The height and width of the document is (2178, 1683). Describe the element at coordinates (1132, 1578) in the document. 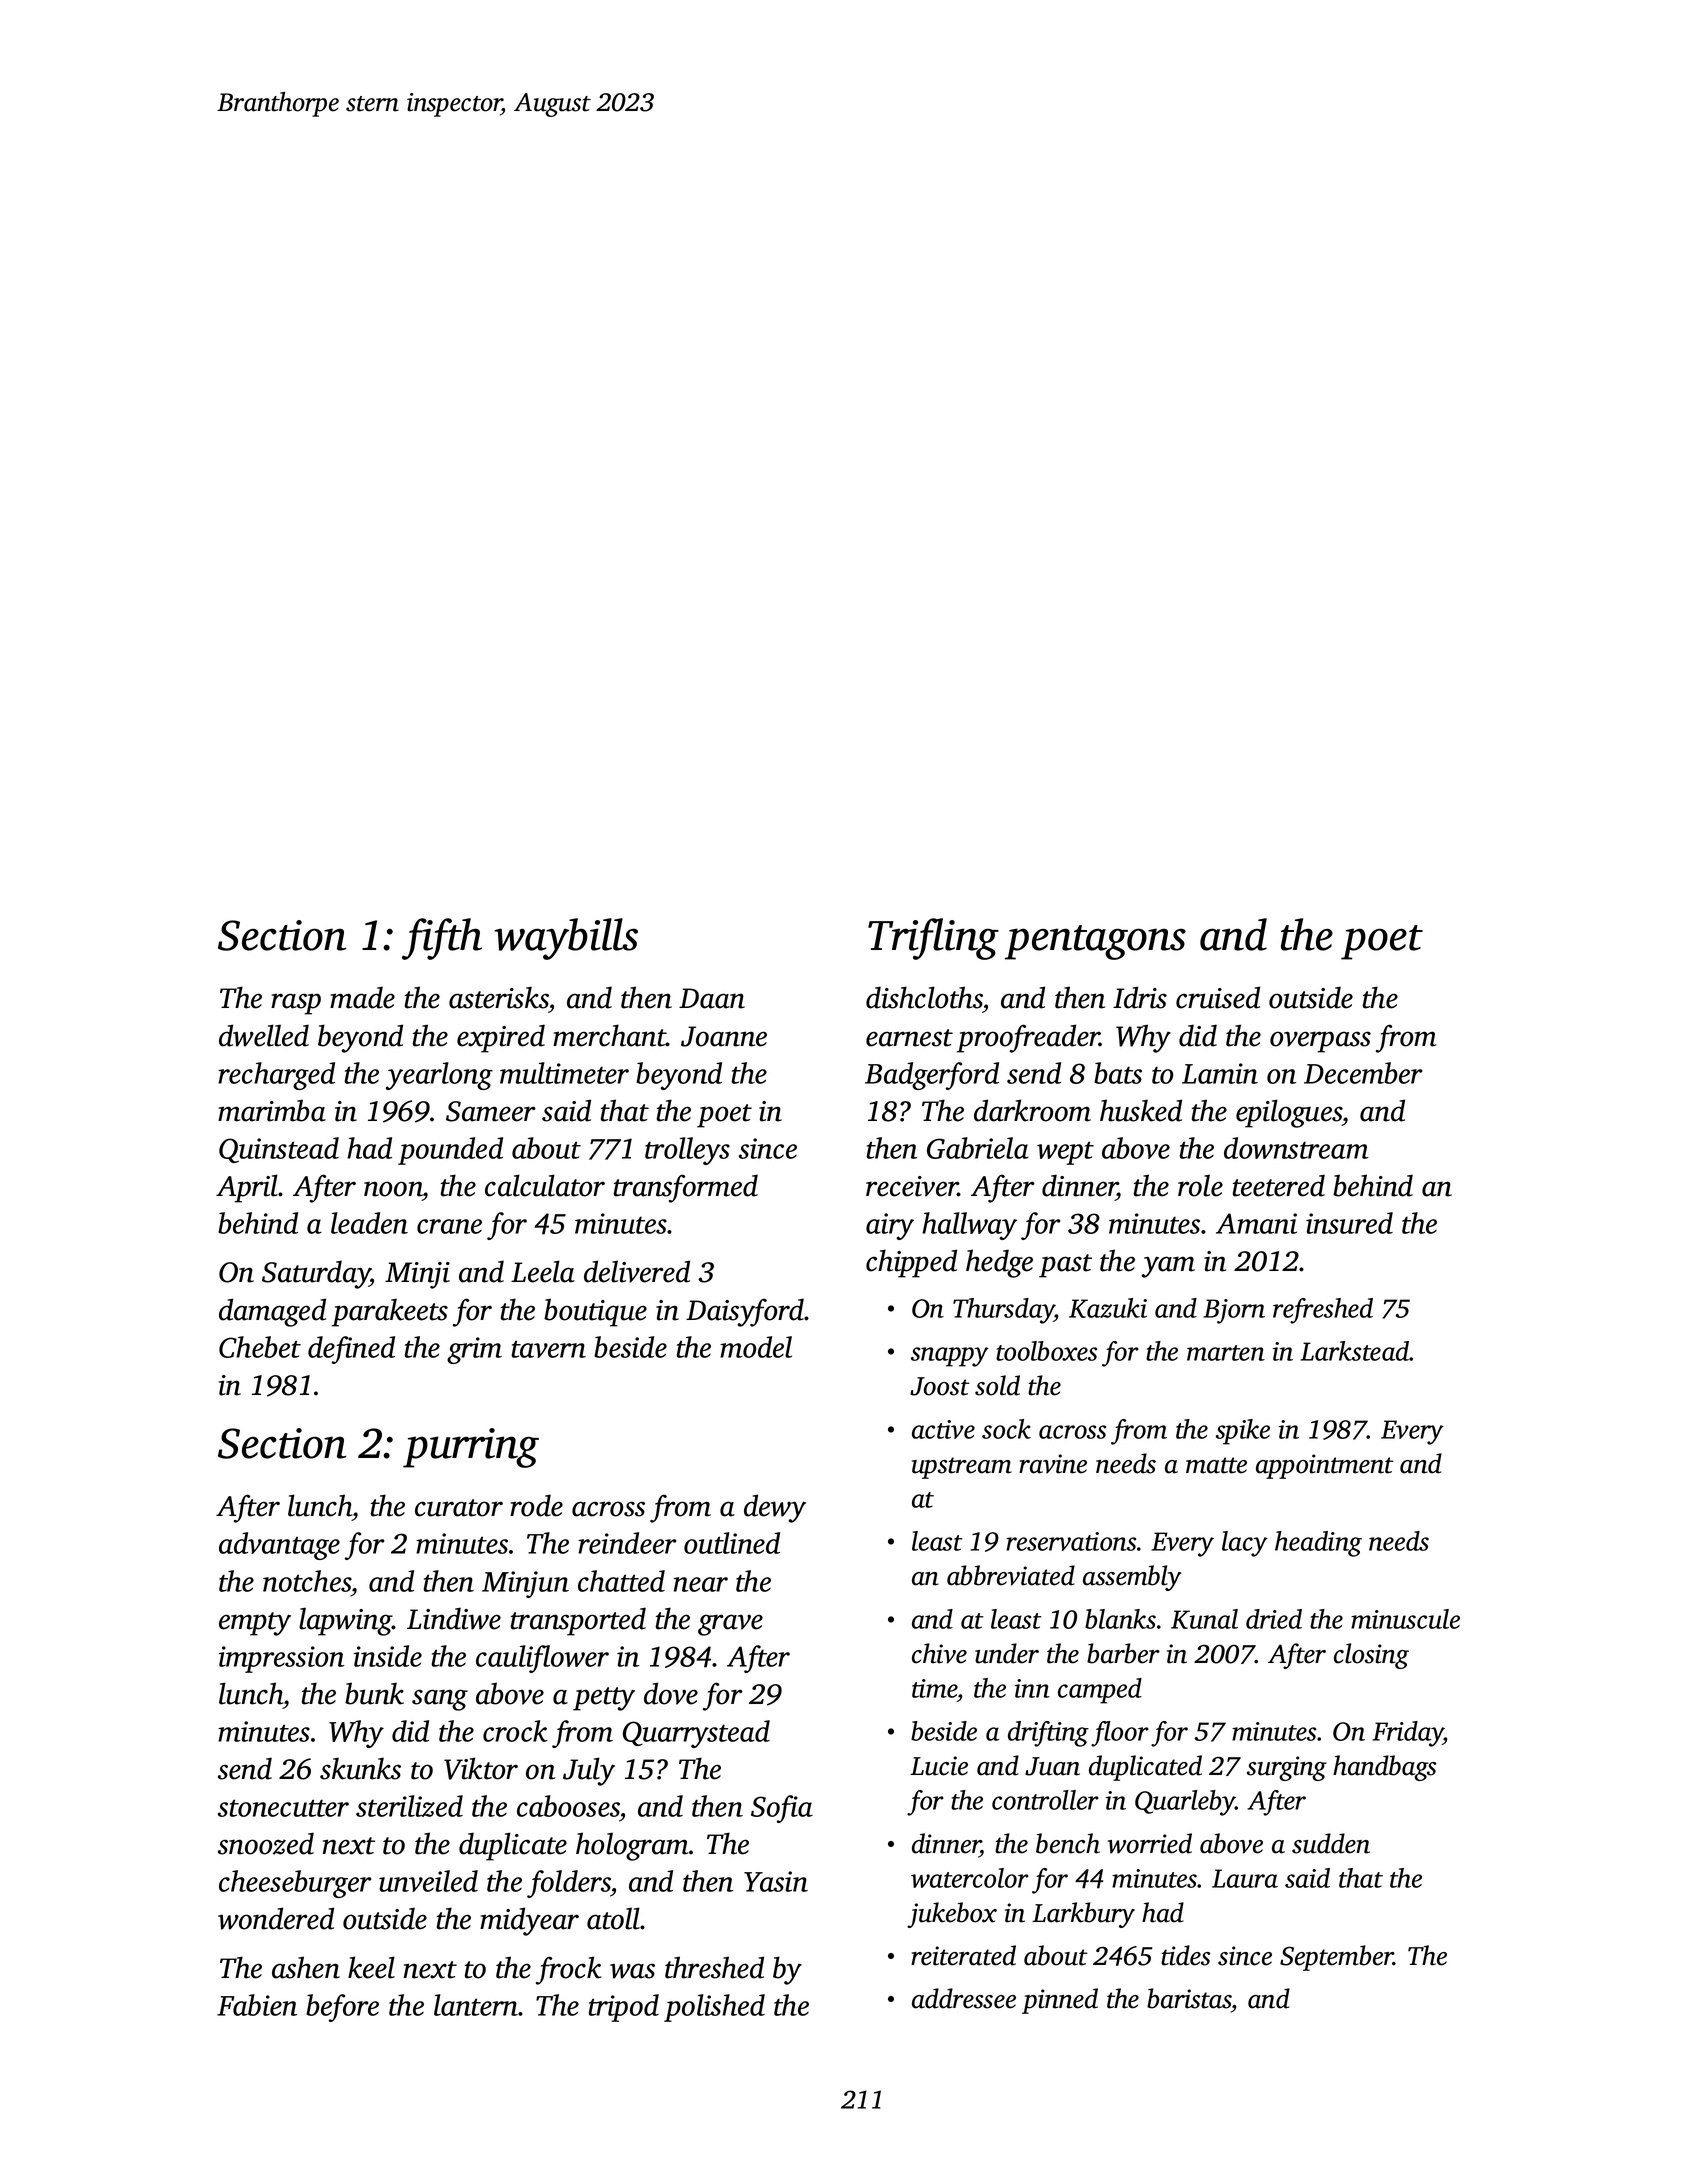

I see `assembly` at that location.
